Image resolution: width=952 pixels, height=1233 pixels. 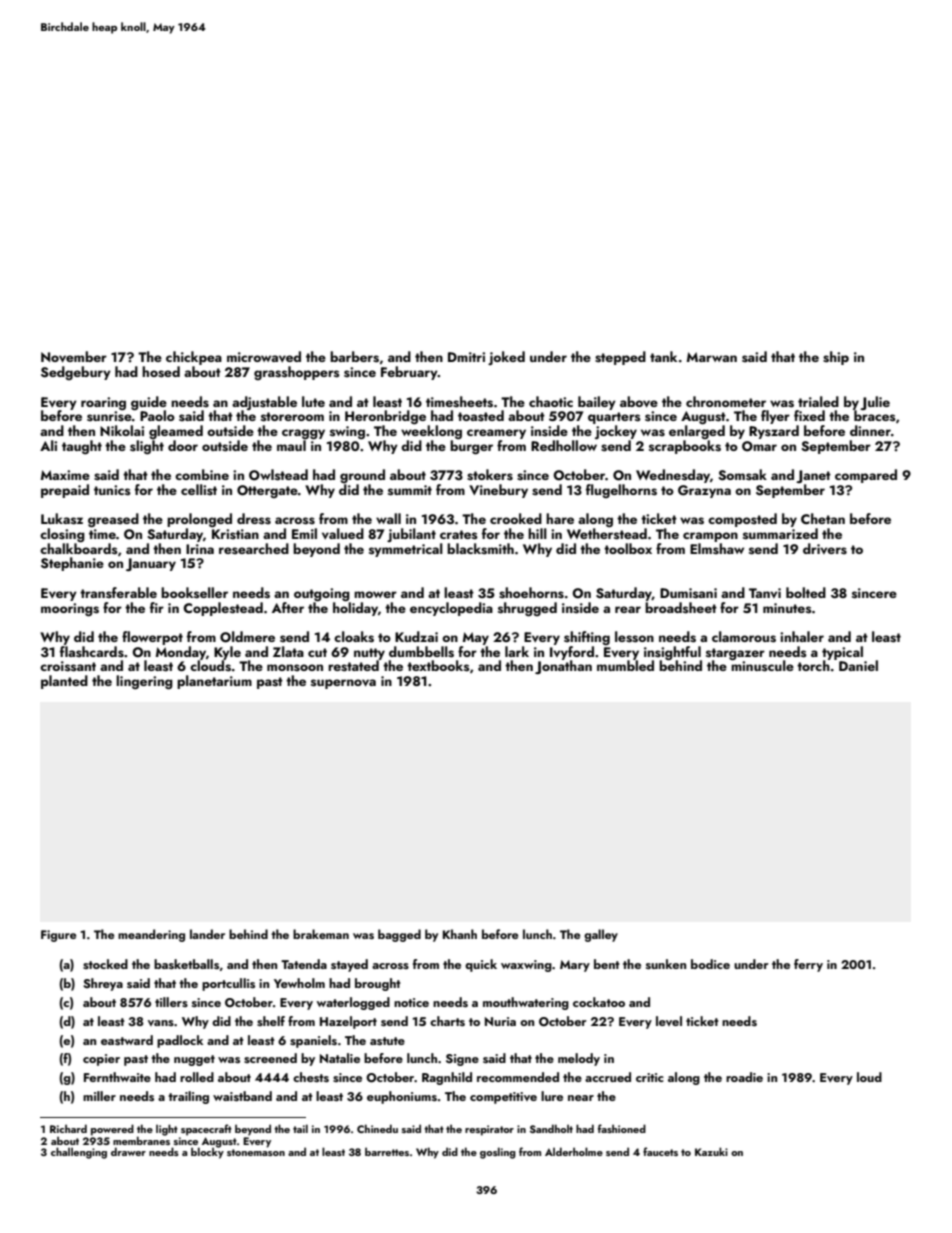 What do you see at coordinates (710, 964) in the screenshot?
I see `bodice` at bounding box center [710, 964].
